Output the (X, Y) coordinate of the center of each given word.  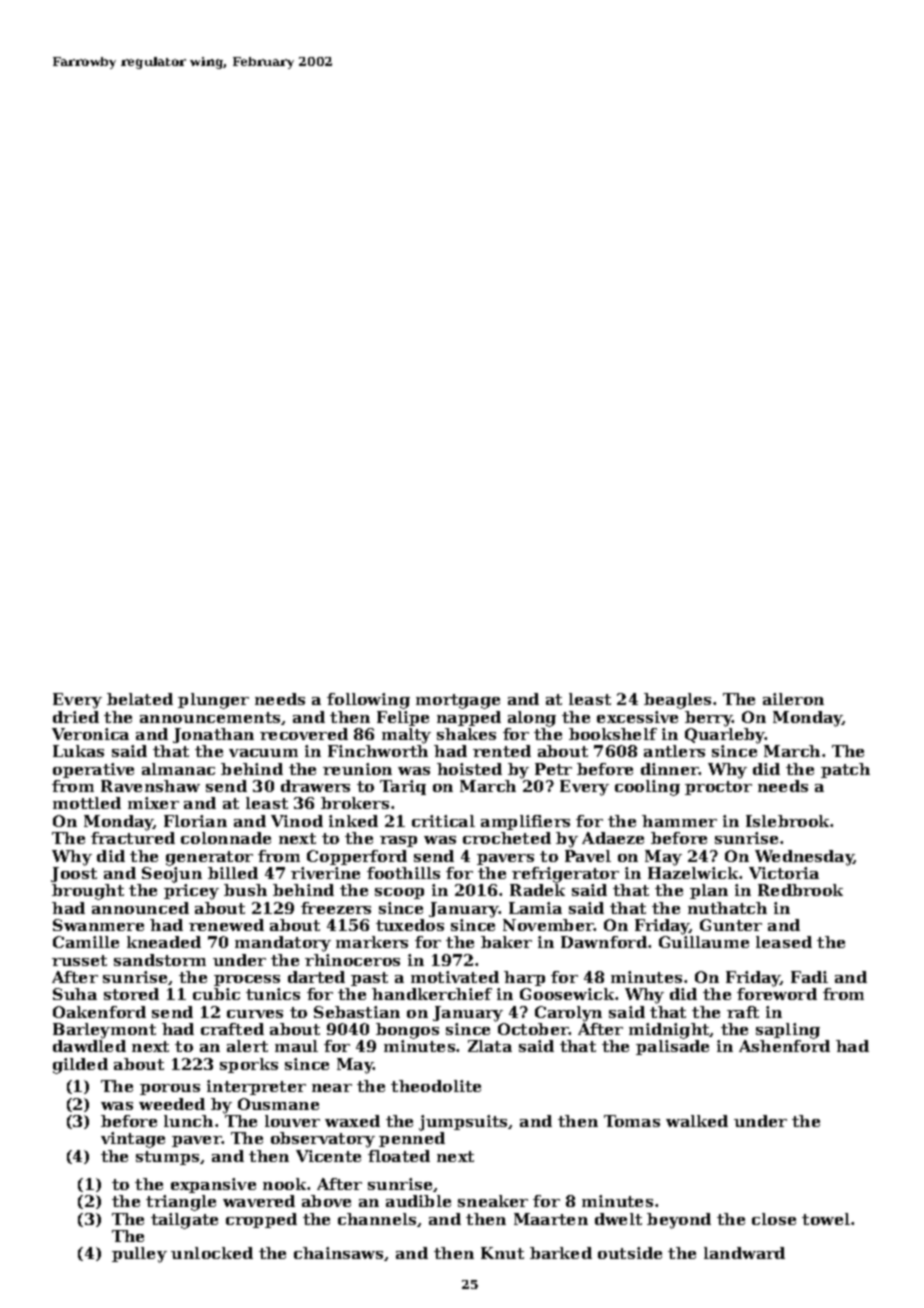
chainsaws (338, 1253)
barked (561, 1253)
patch (845, 770)
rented (502, 751)
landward (744, 1253)
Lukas (78, 751)
